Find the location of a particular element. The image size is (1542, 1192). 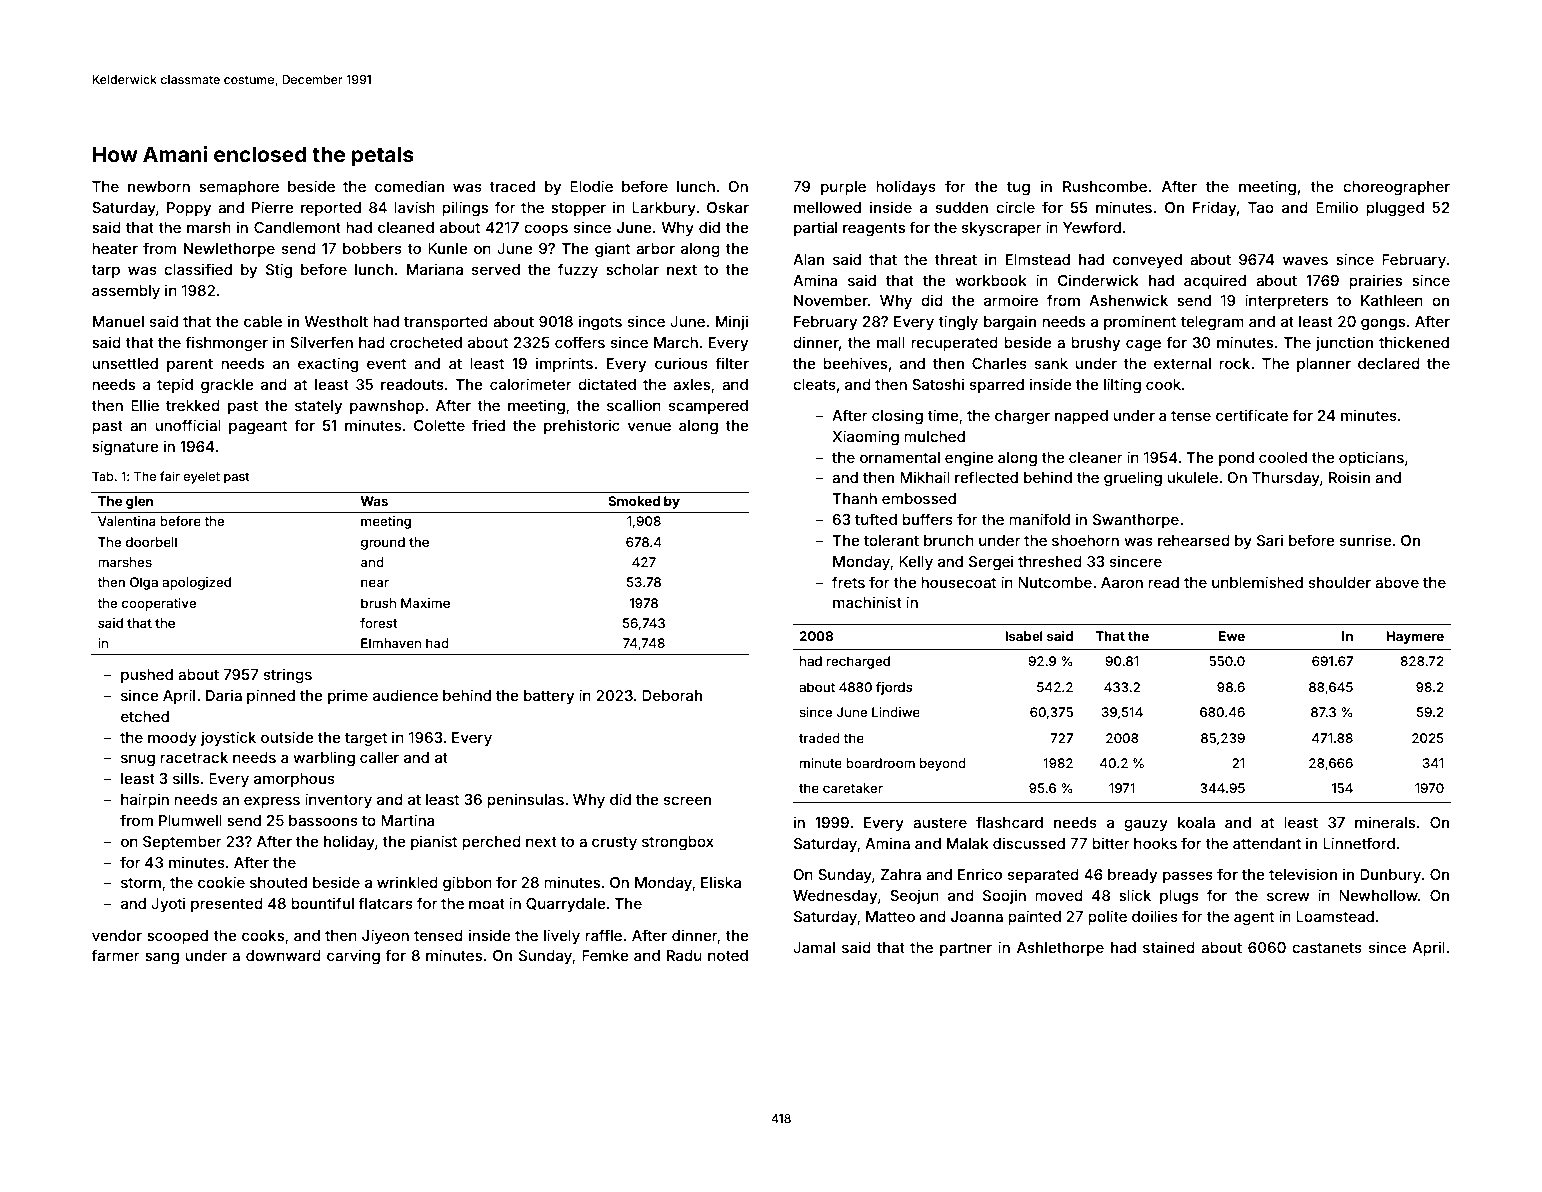

boardroom is located at coordinates (880, 763).
